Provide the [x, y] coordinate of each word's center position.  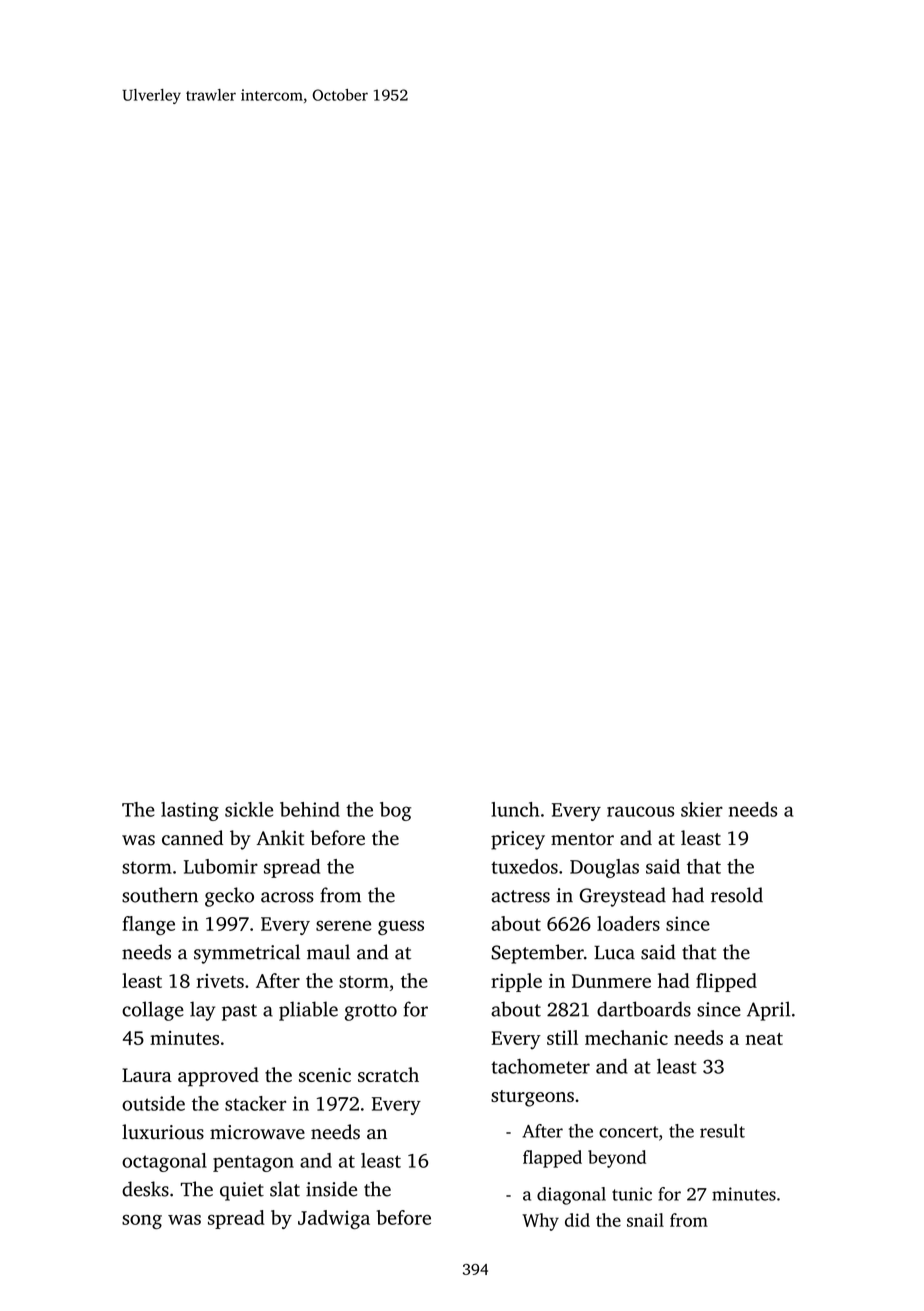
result [722, 1131]
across [287, 897]
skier [702, 809]
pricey [518, 840]
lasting [190, 811]
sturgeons [532, 1098]
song [142, 1222]
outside [153, 1103]
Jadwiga [334, 1219]
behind [310, 809]
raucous [640, 811]
